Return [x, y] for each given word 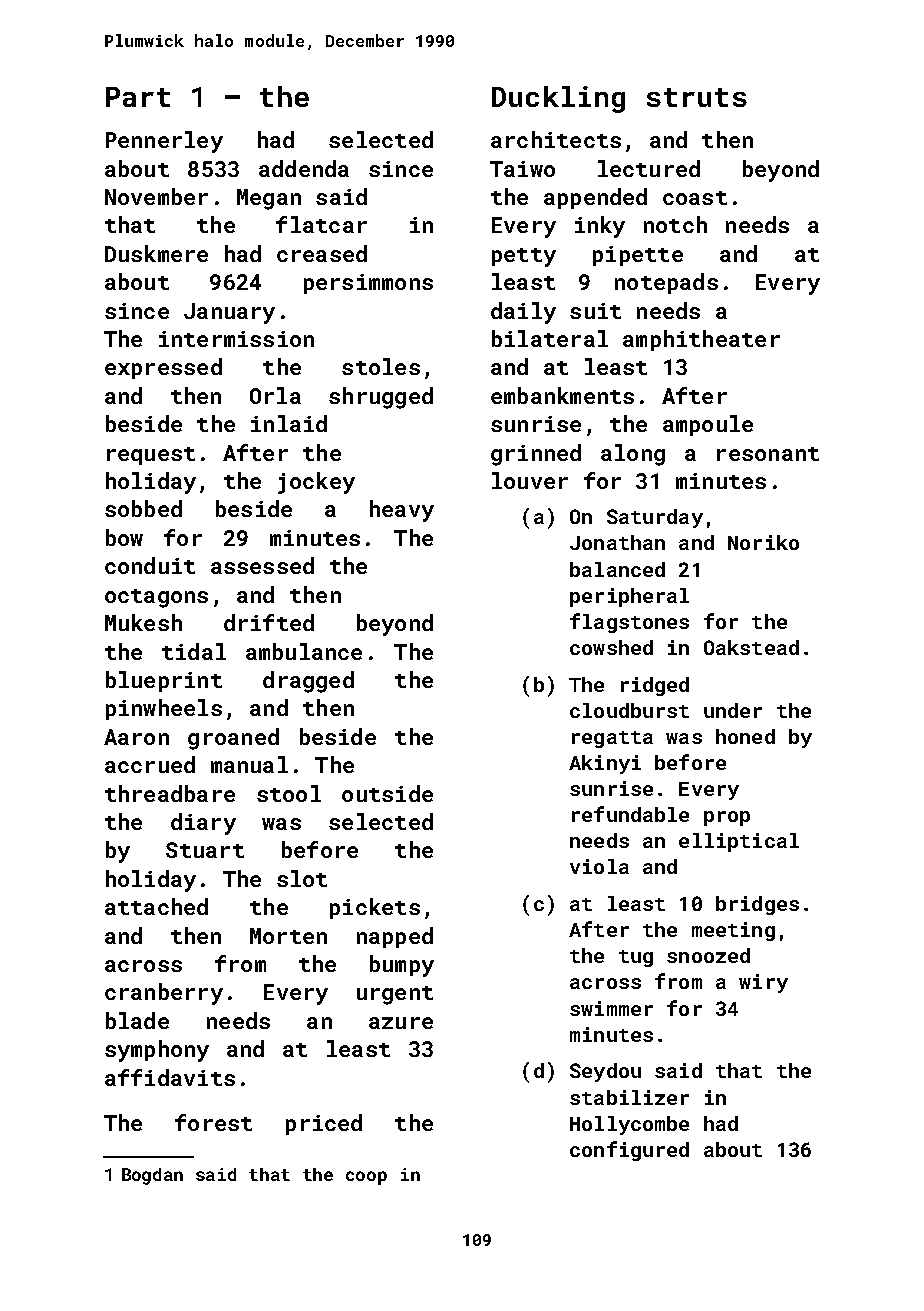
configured [629, 1151]
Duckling [558, 99]
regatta [612, 739]
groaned [233, 739]
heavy [402, 511]
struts [697, 97]
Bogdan [152, 1176]
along [633, 455]
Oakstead [751, 647]
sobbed [143, 508]
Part [138, 97]
